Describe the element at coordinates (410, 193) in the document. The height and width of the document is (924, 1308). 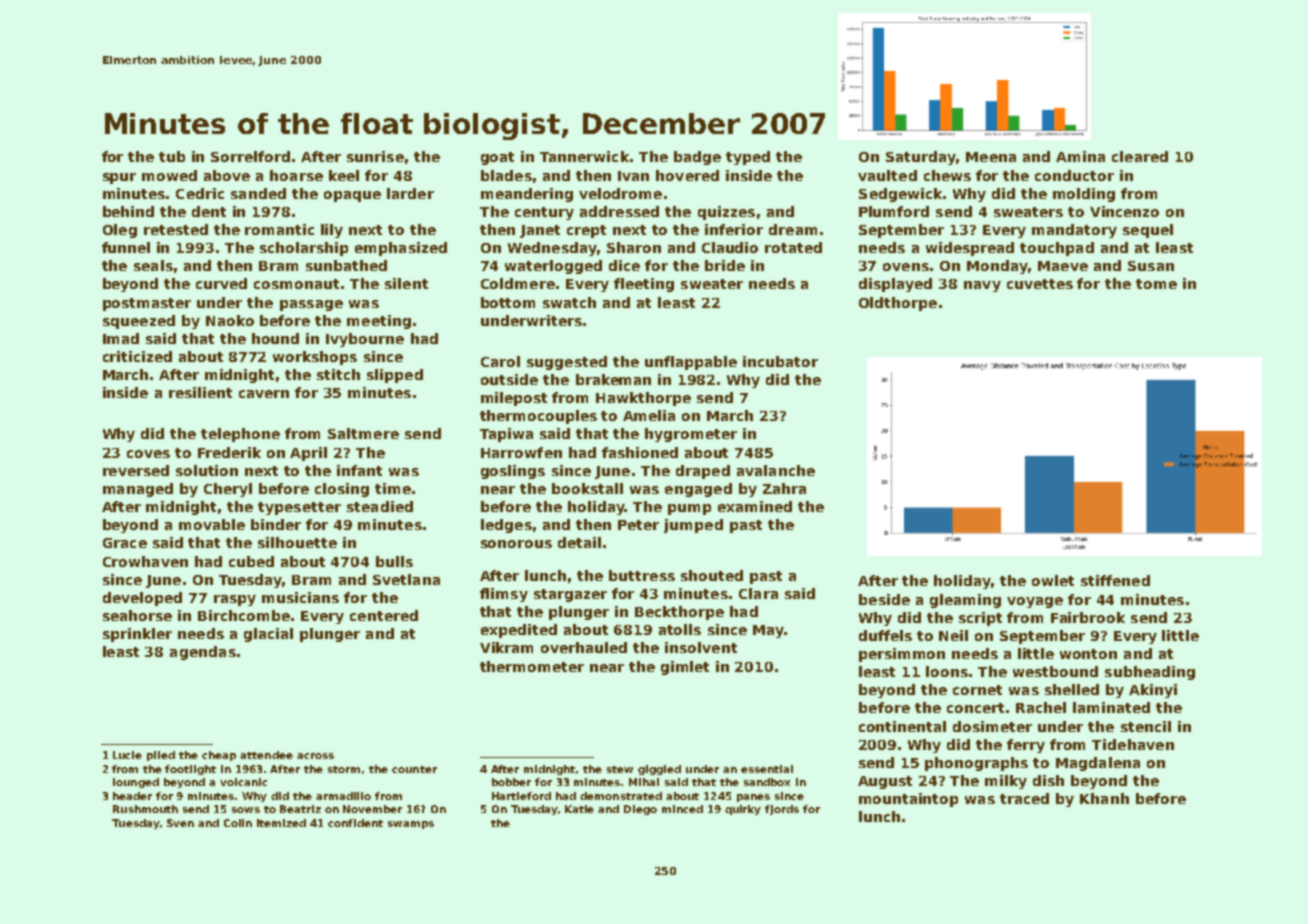
I see `larder` at that location.
